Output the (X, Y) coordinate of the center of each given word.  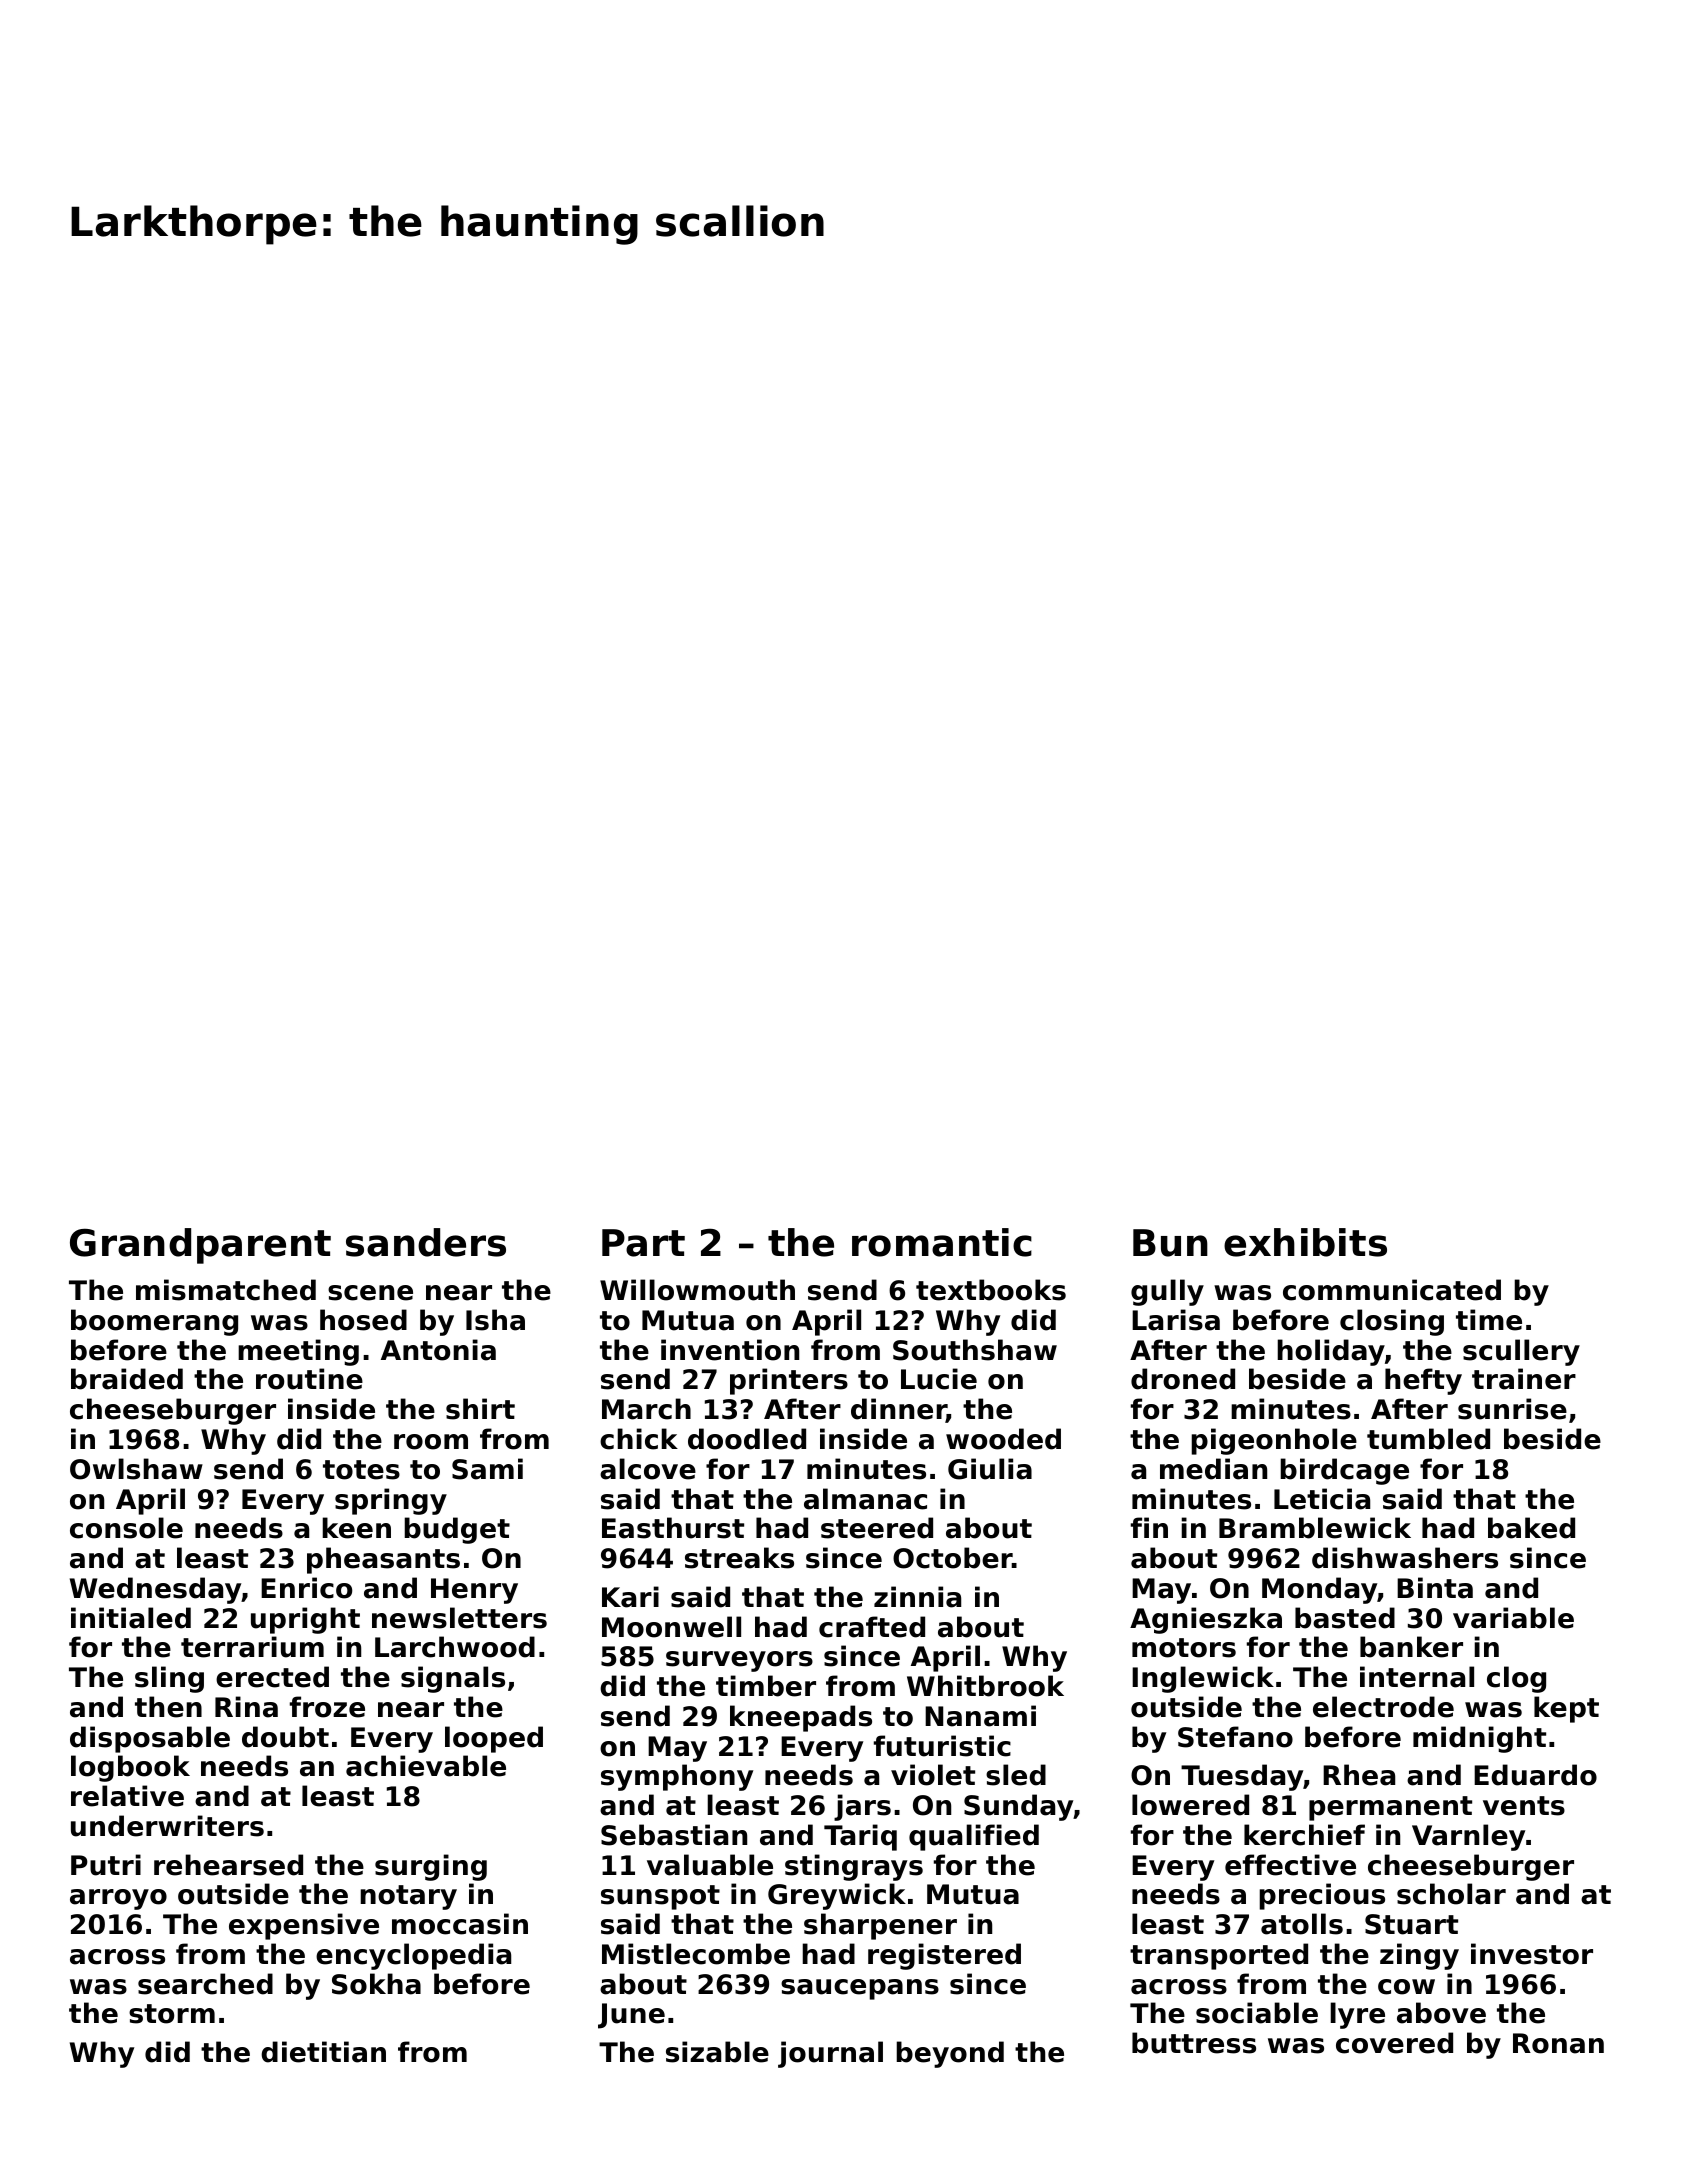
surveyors (739, 1661)
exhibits (1305, 1242)
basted (1345, 1618)
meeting (298, 1352)
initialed (131, 1618)
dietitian (323, 2052)
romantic (942, 1242)
